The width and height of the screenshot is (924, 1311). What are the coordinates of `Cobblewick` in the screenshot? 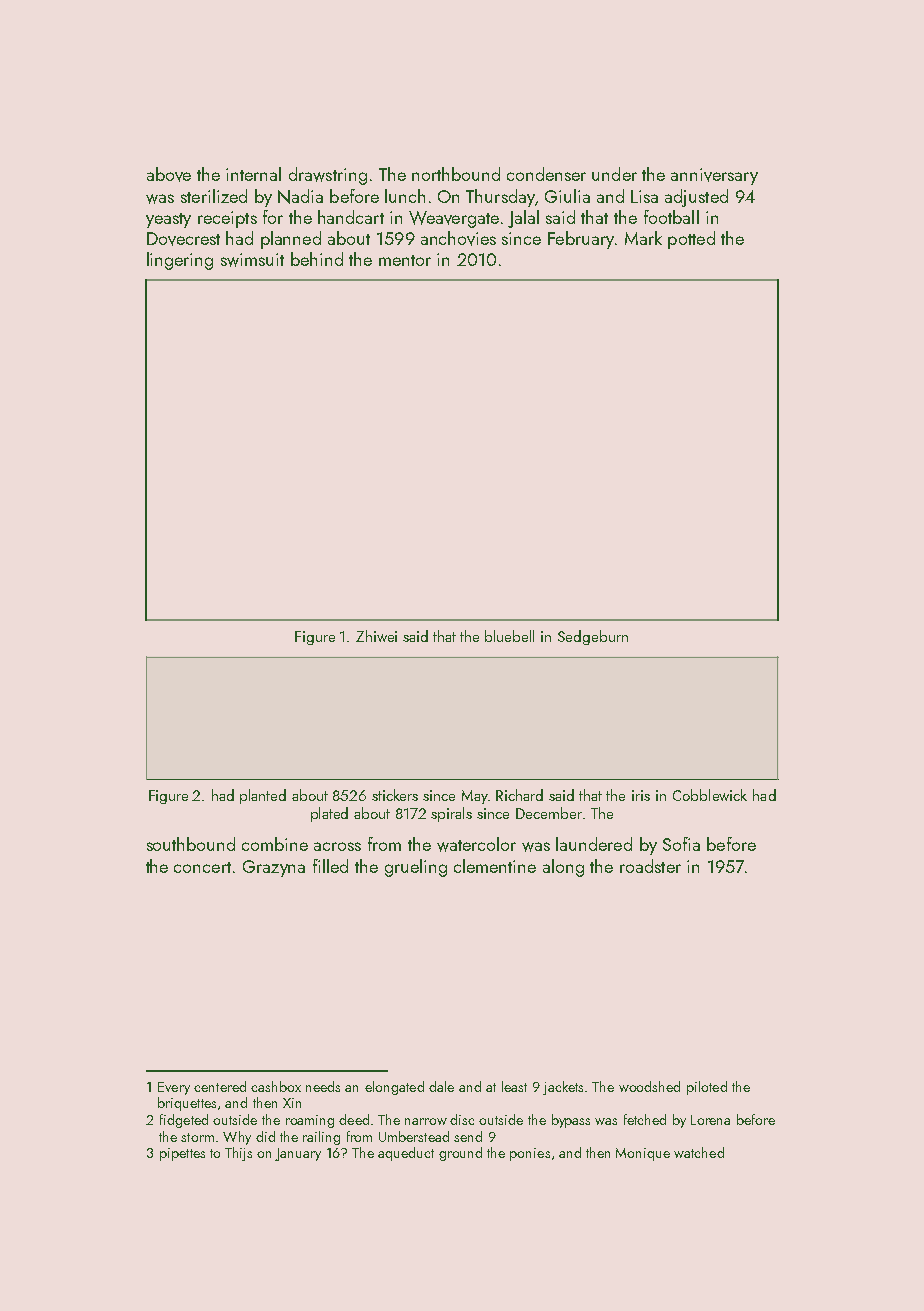 It's located at (710, 795).
